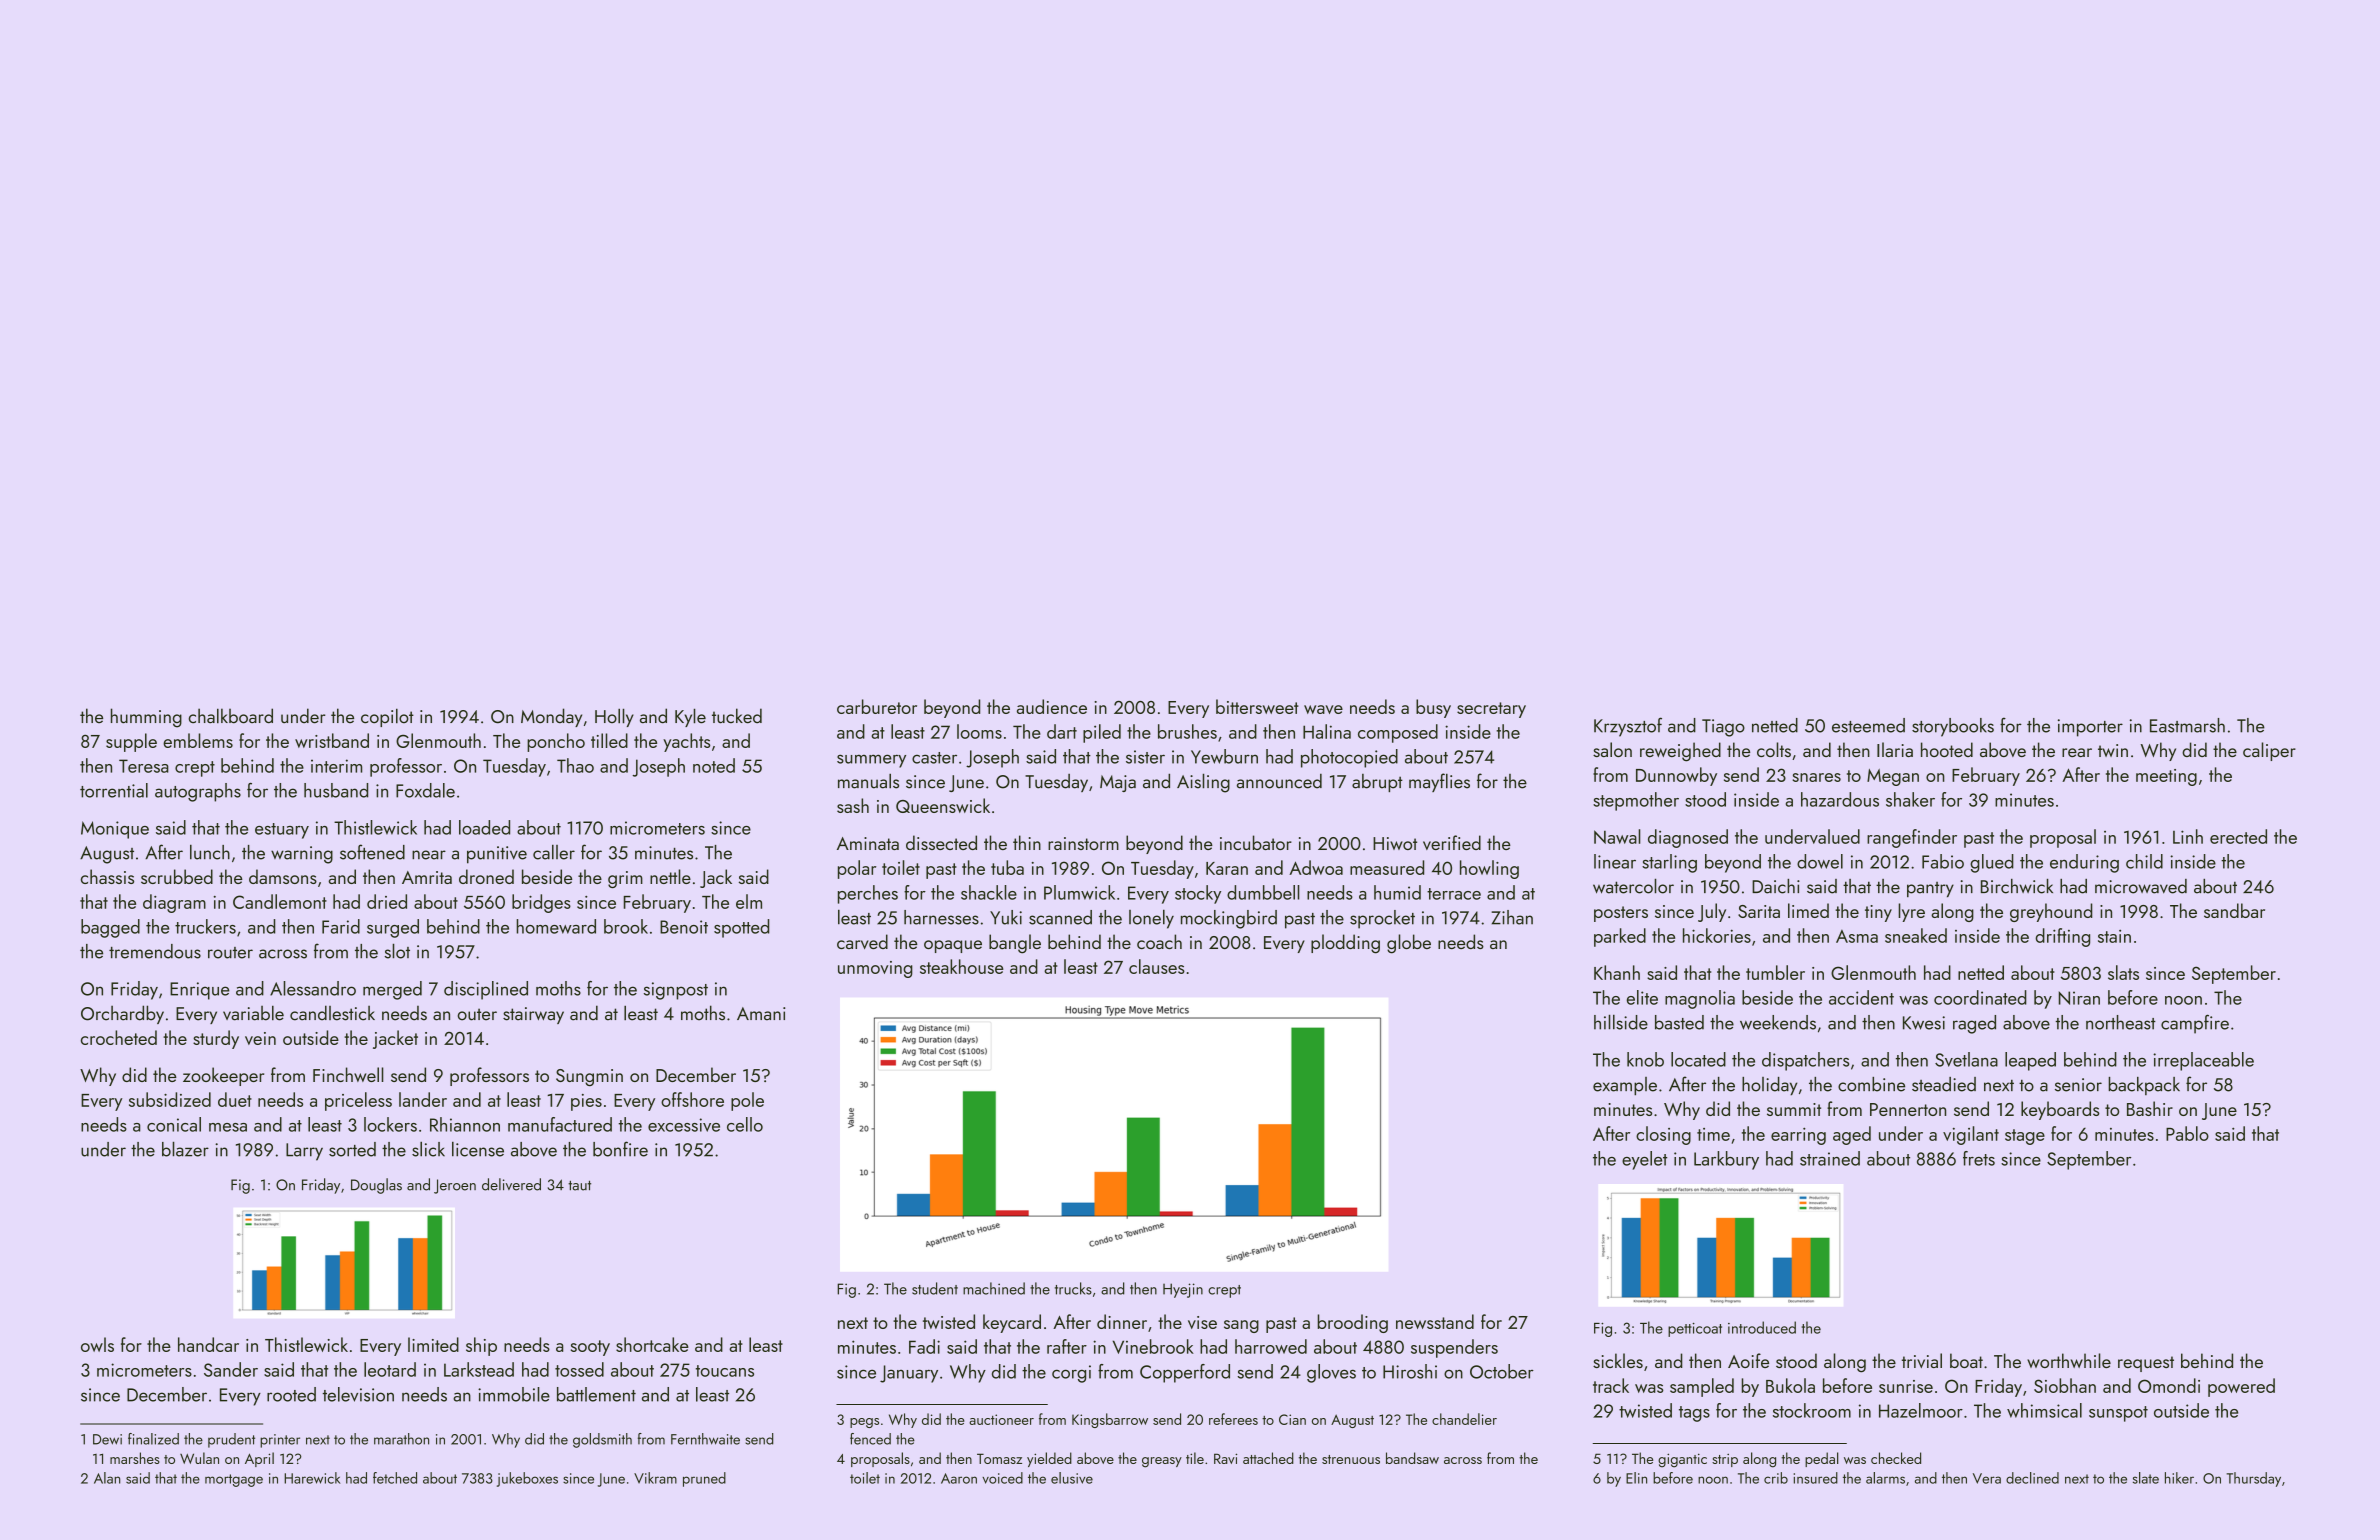  Describe the element at coordinates (484, 827) in the screenshot. I see `loaded` at that location.
